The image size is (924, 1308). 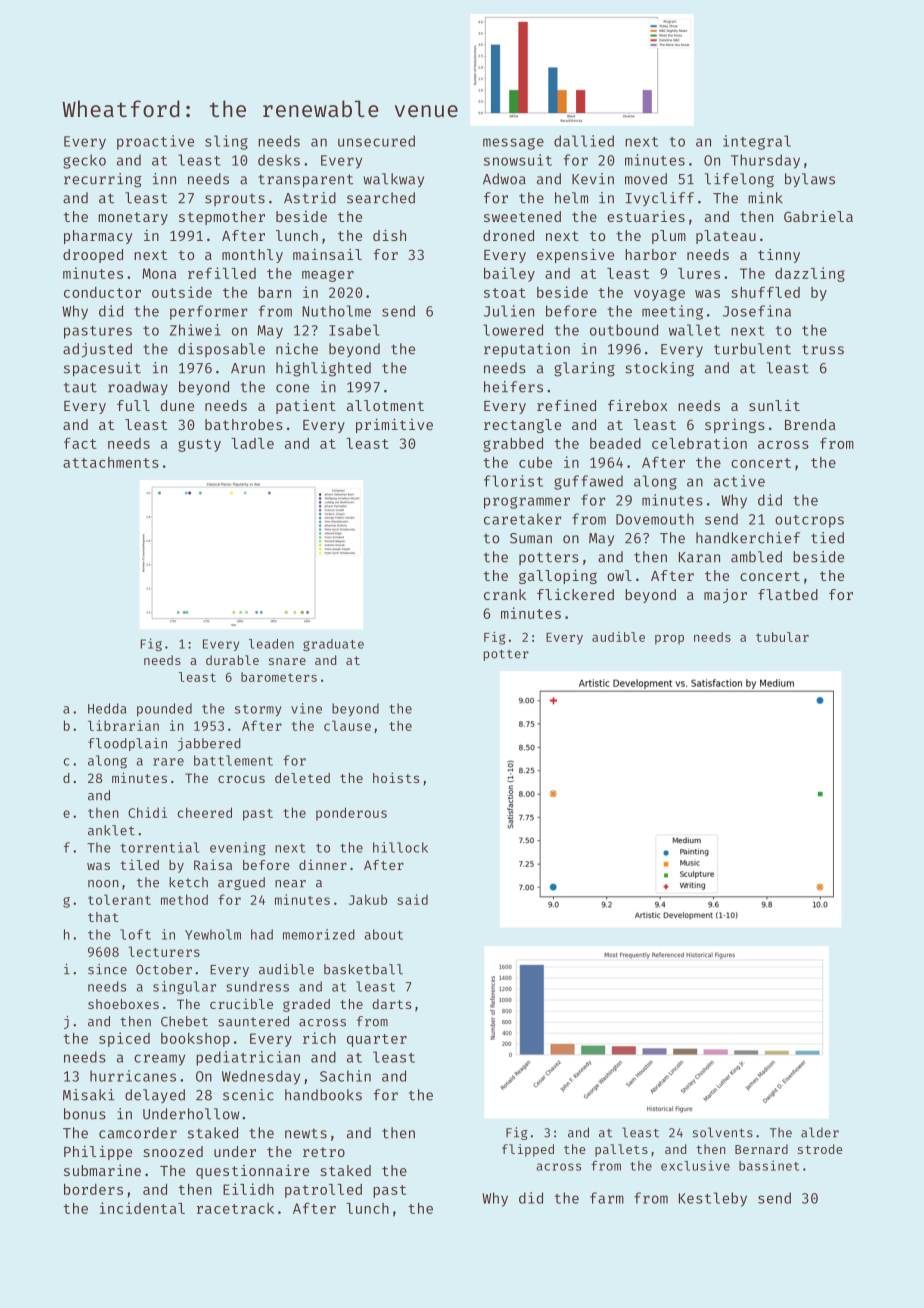 I want to click on dazzling, so click(x=810, y=274).
